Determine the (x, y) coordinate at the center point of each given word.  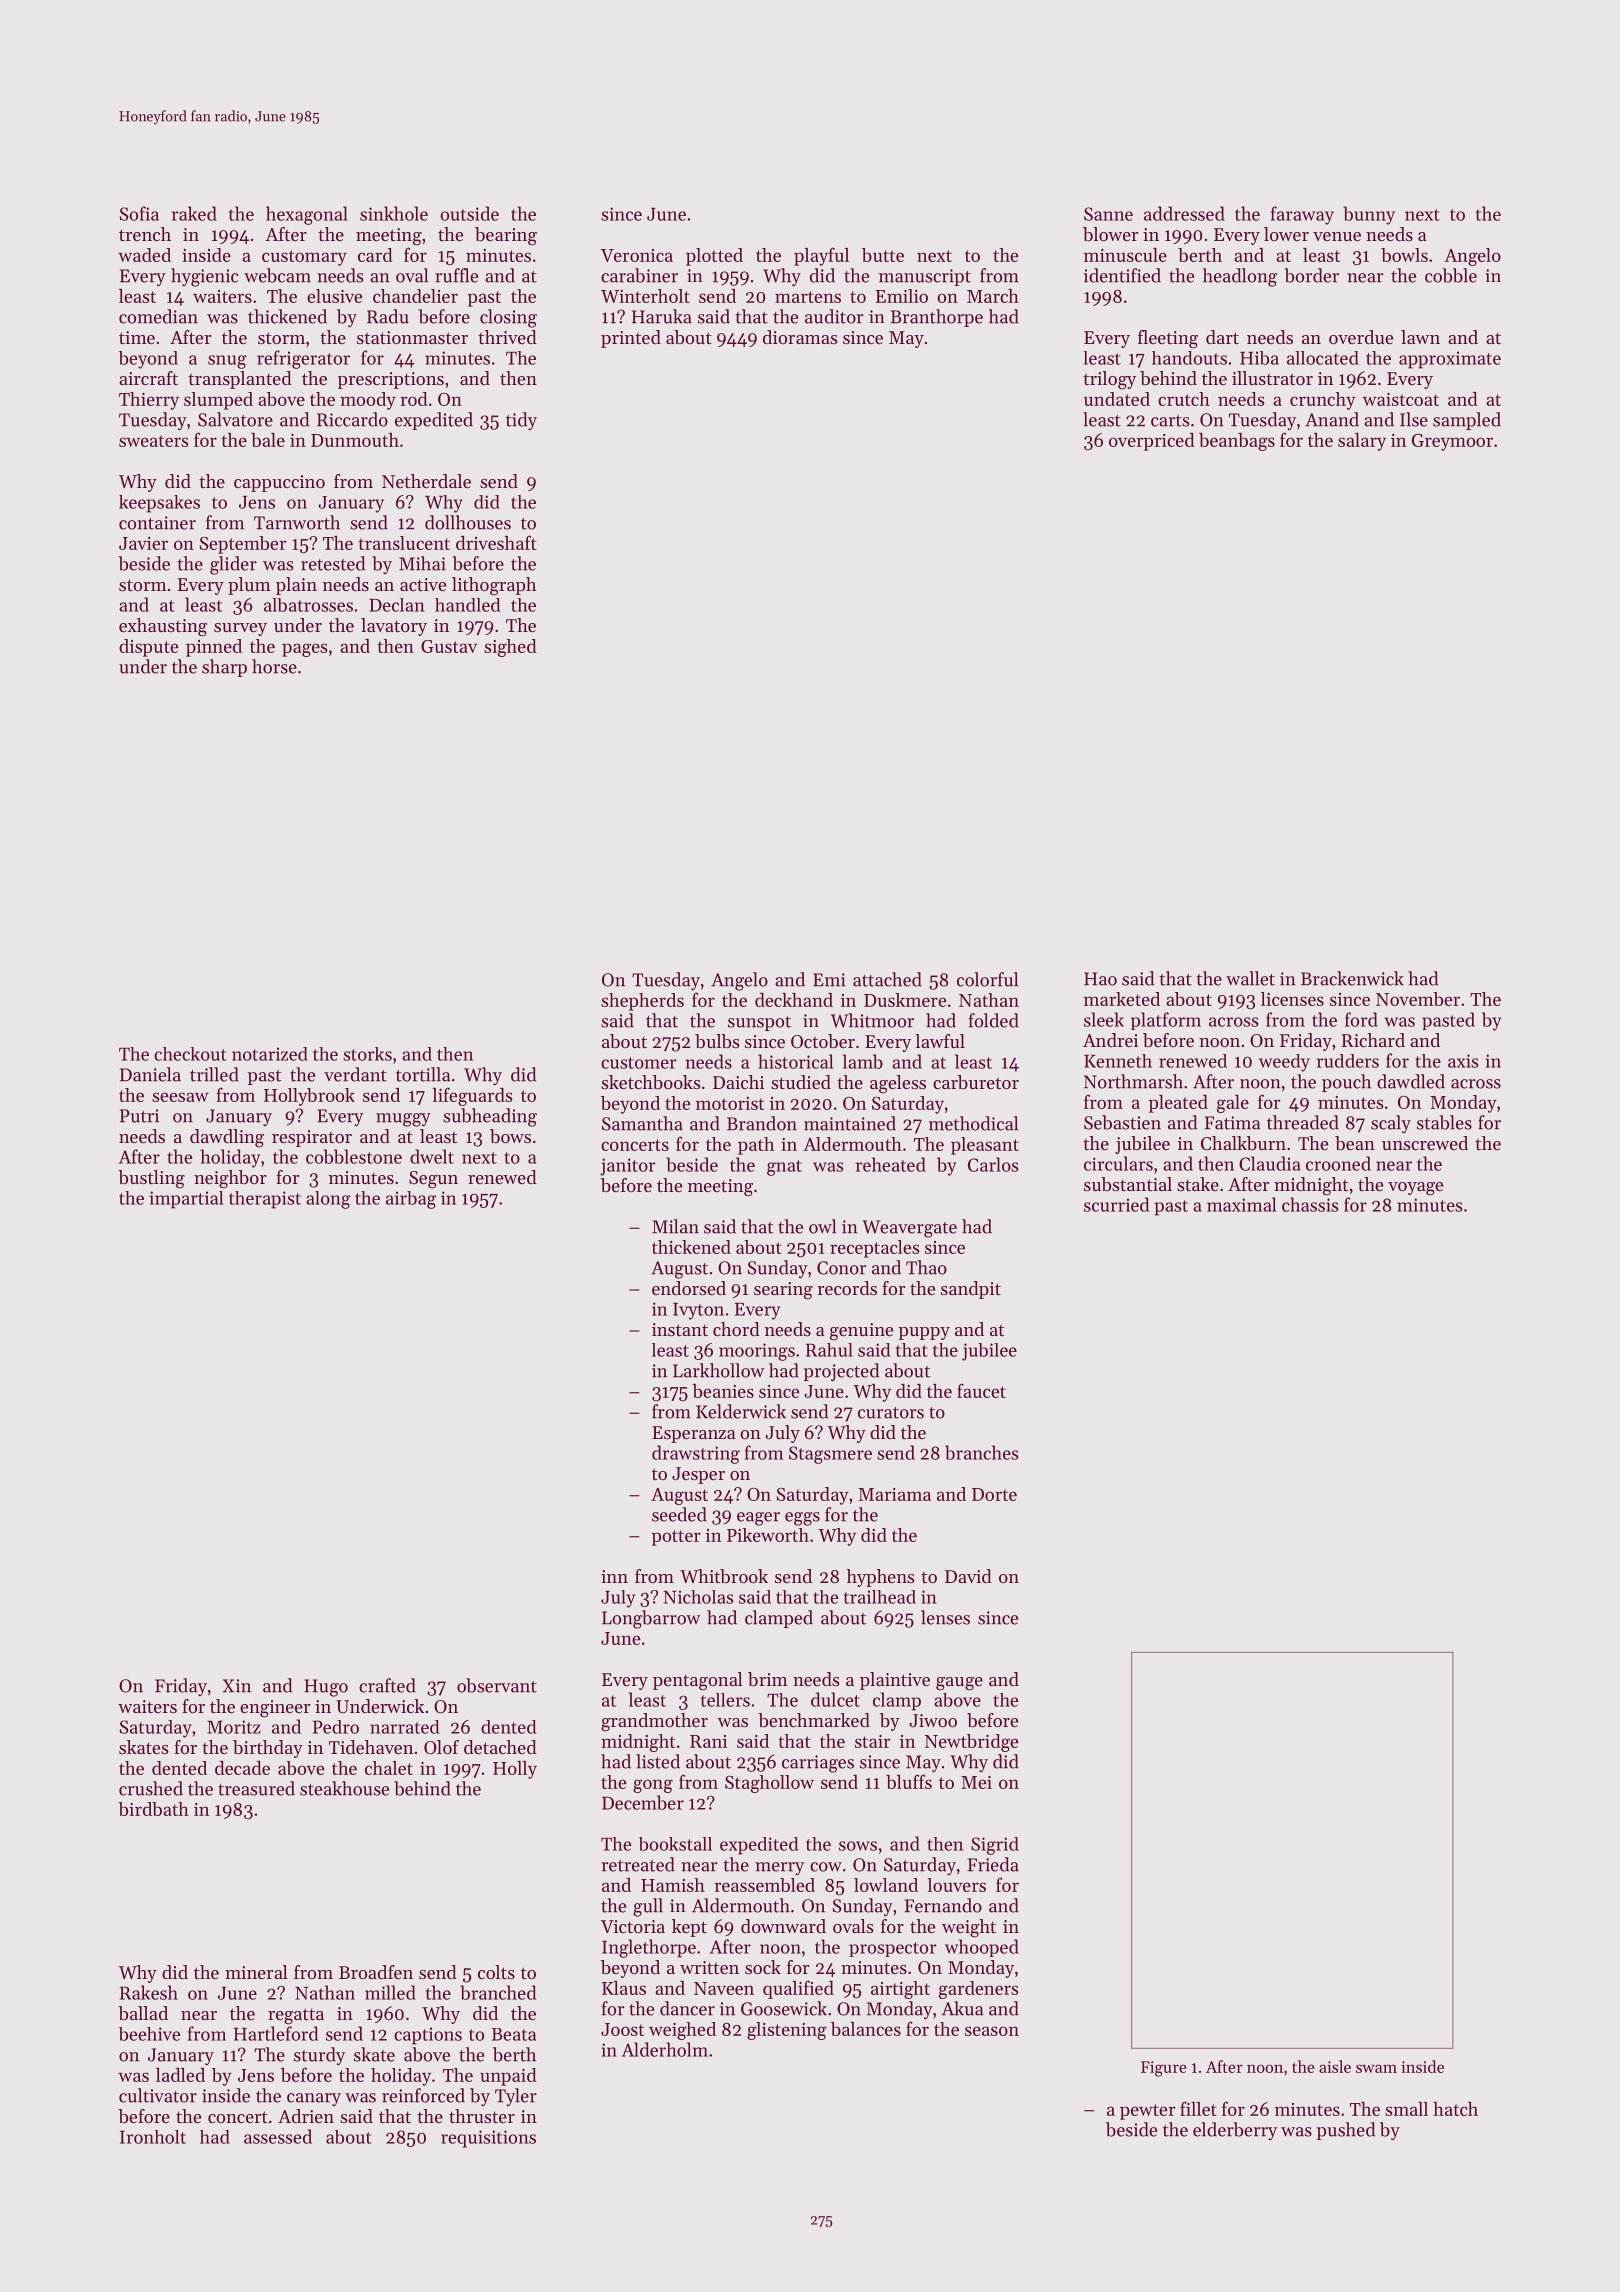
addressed (1184, 213)
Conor (842, 1268)
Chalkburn (1243, 1143)
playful (821, 256)
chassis (1310, 1204)
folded (994, 1020)
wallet (1250, 978)
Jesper (698, 1475)
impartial (186, 1200)
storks (367, 1054)
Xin (236, 1686)
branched (498, 1992)
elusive (334, 296)
